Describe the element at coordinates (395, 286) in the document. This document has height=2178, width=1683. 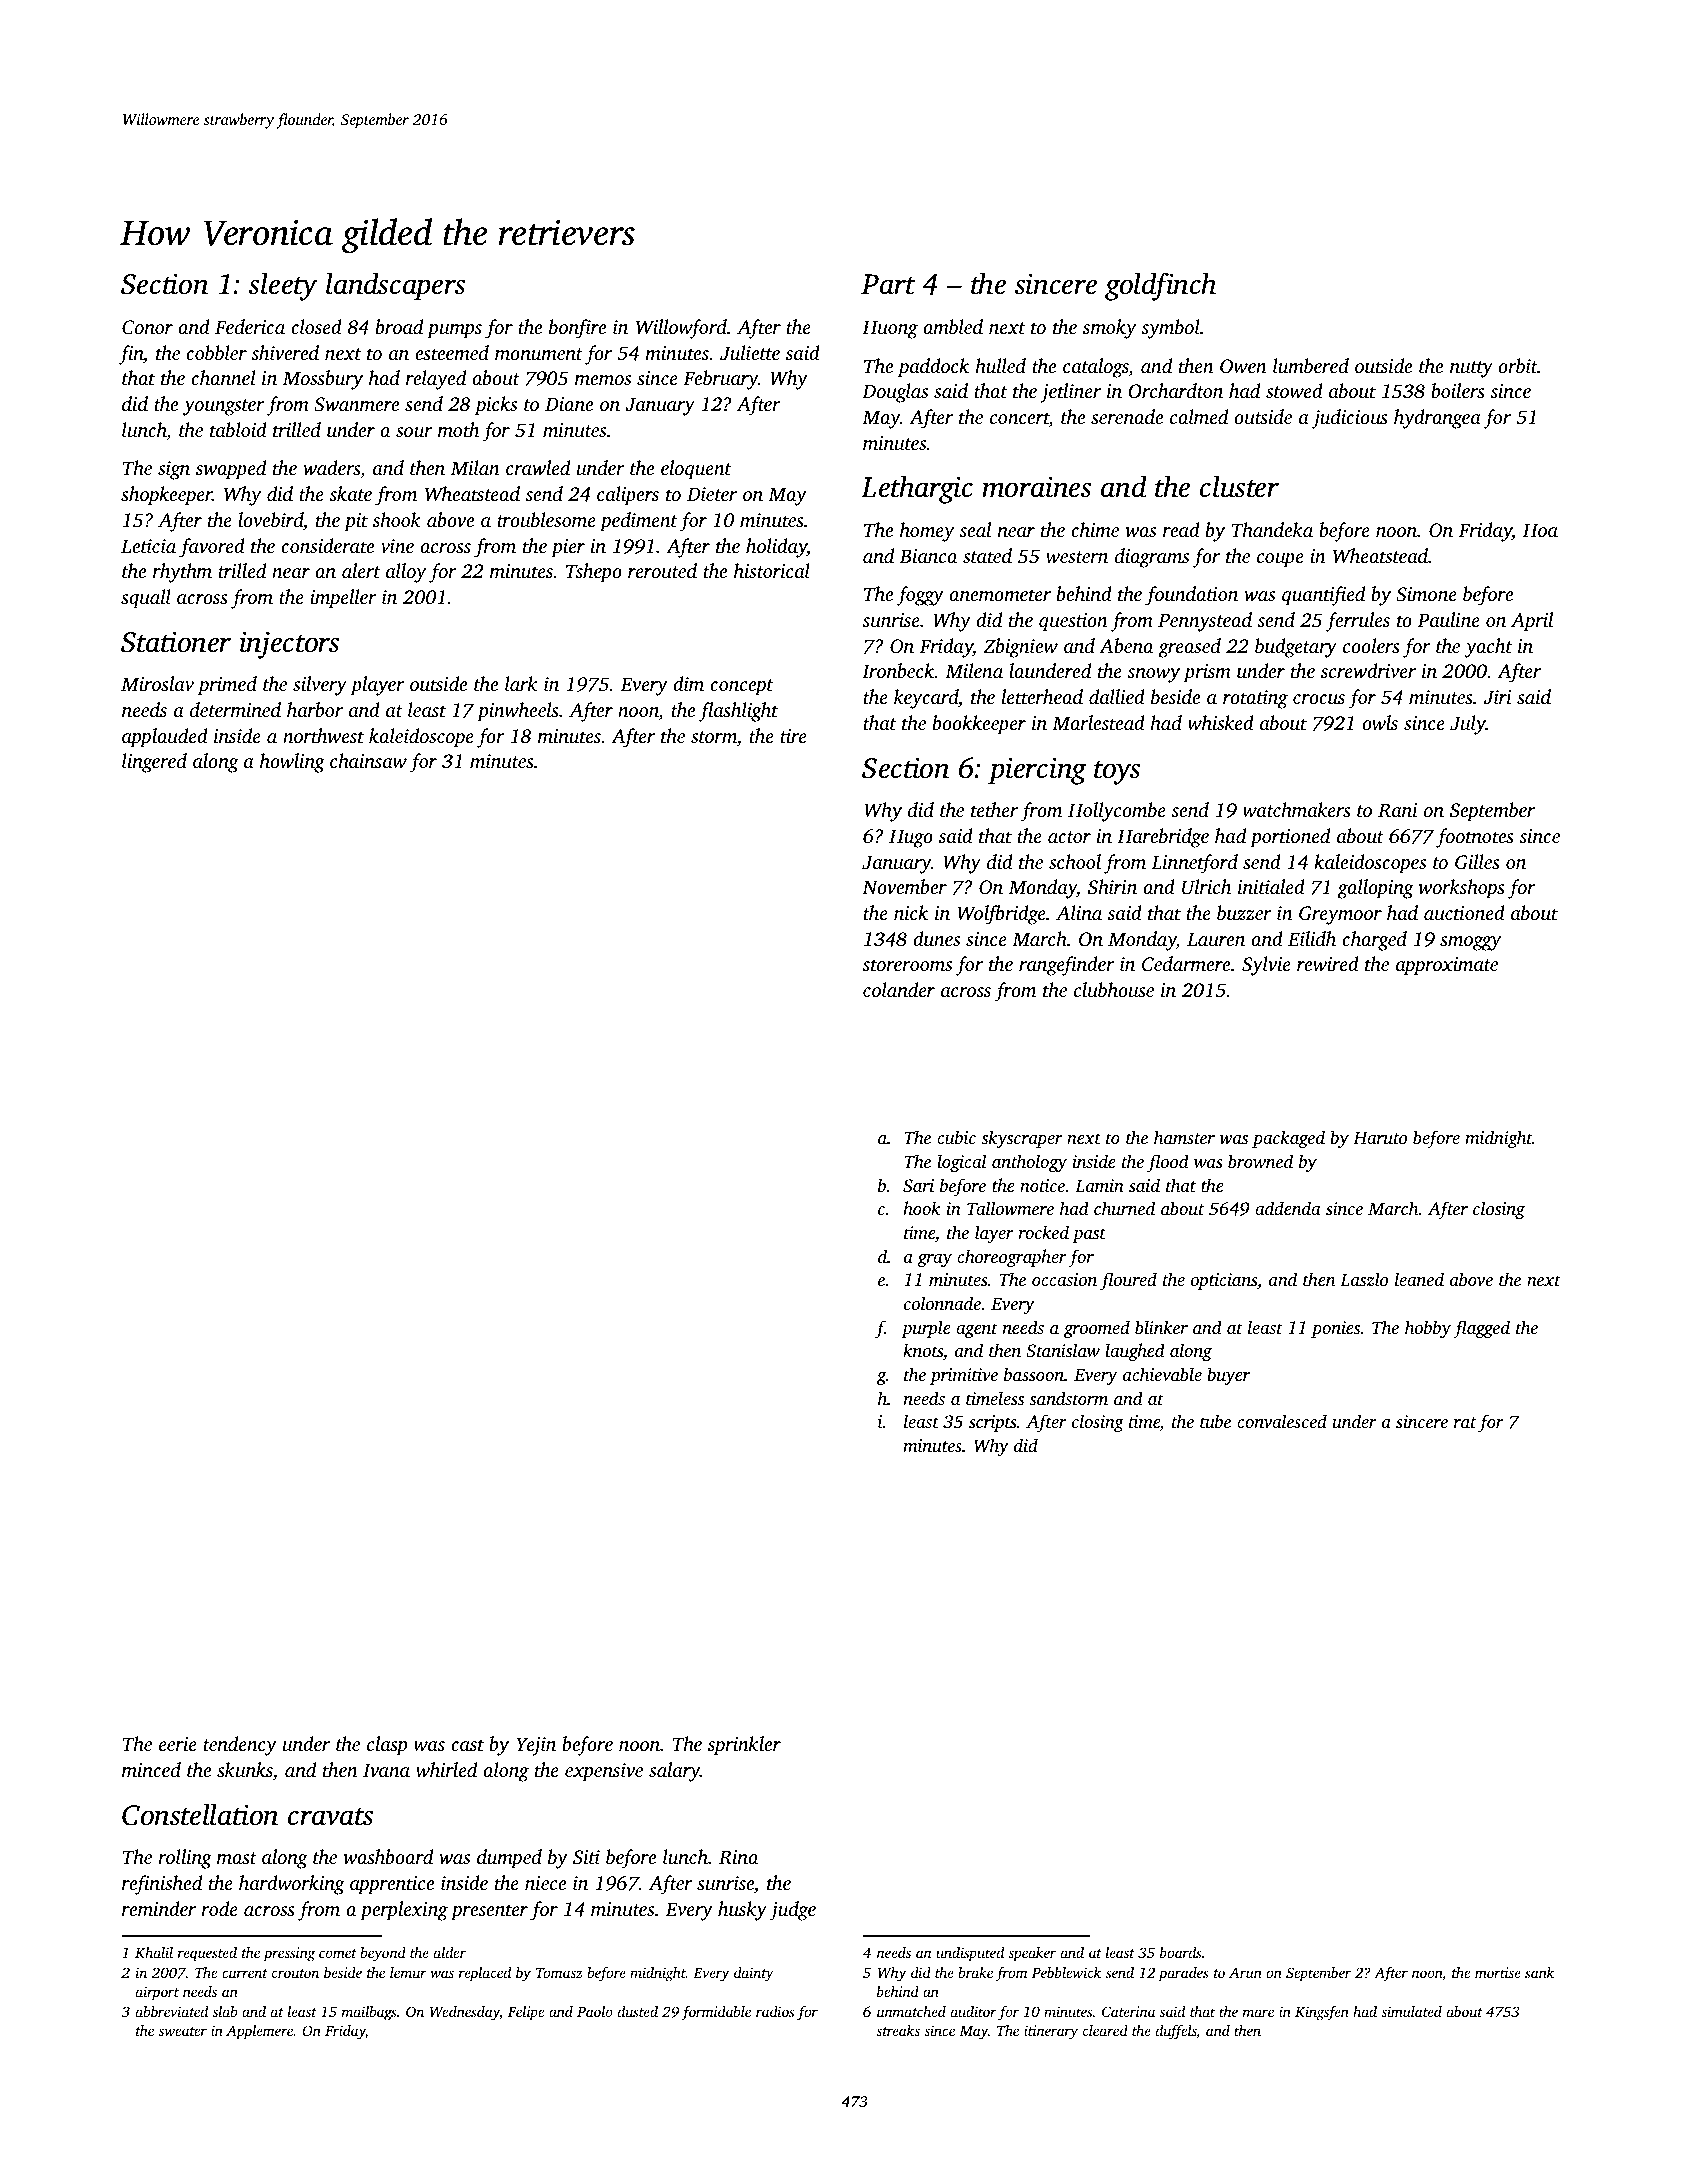
I see `landscapers` at that location.
